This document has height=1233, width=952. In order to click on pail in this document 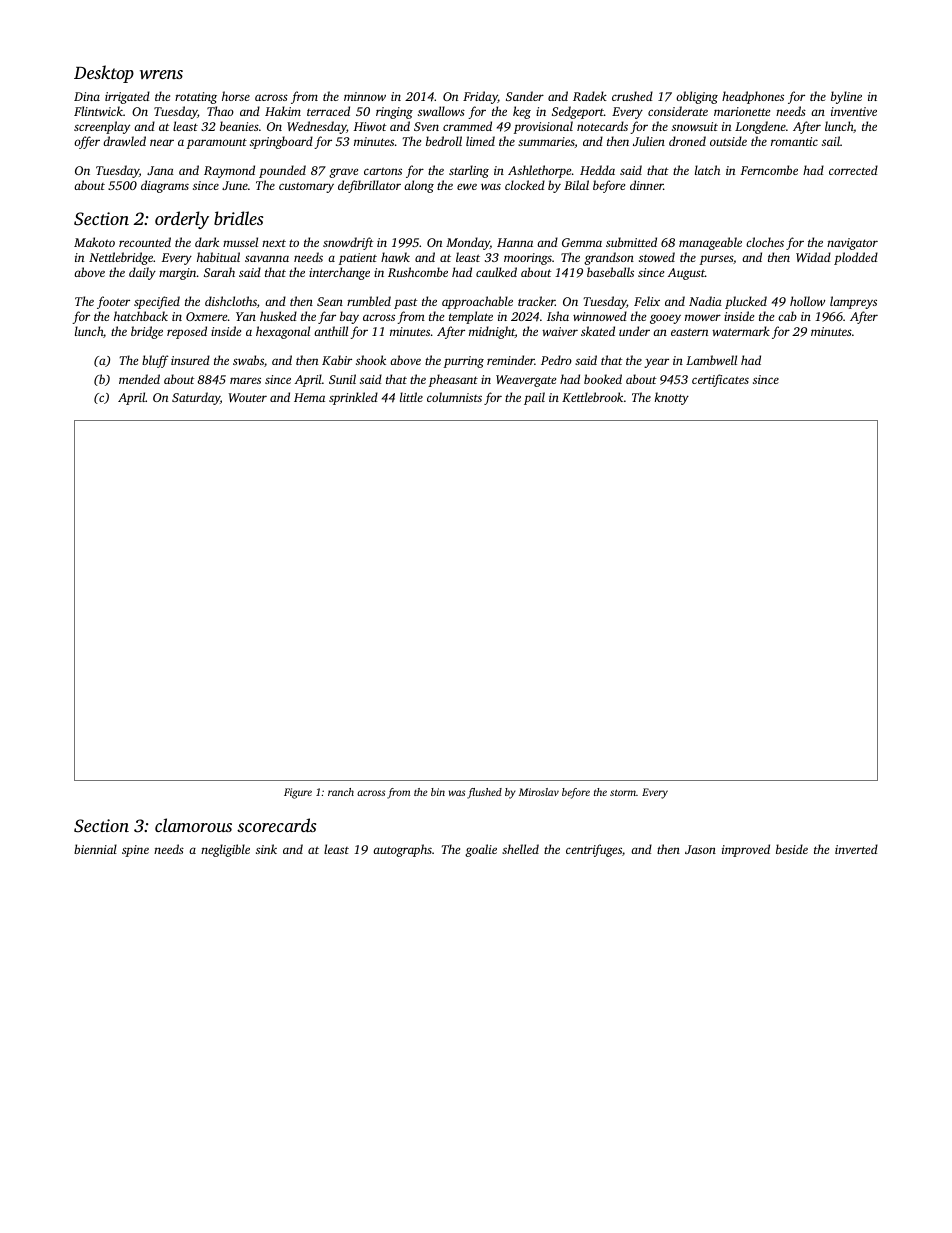, I will do `click(534, 398)`.
